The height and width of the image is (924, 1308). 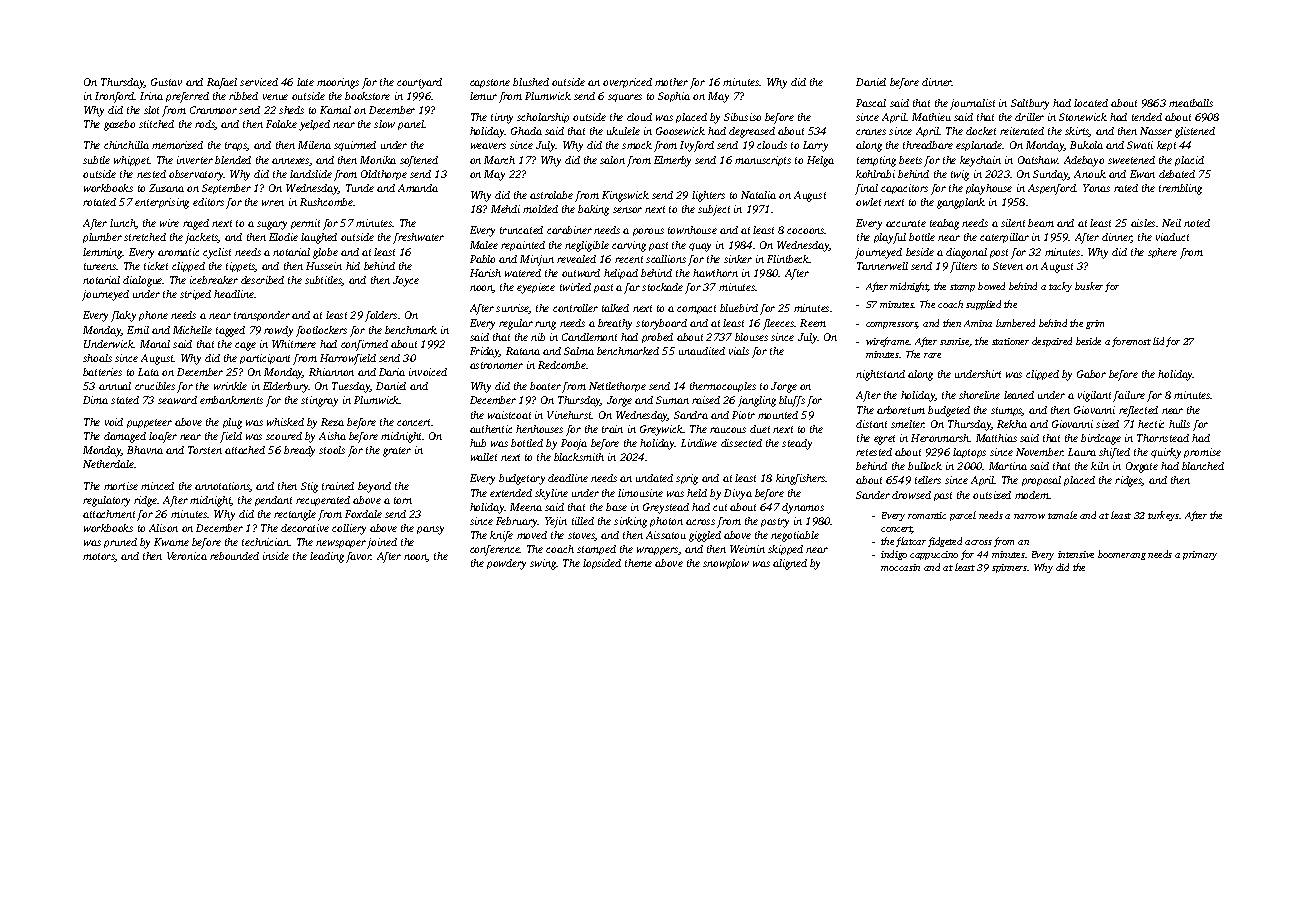 I want to click on noted, so click(x=1197, y=223).
